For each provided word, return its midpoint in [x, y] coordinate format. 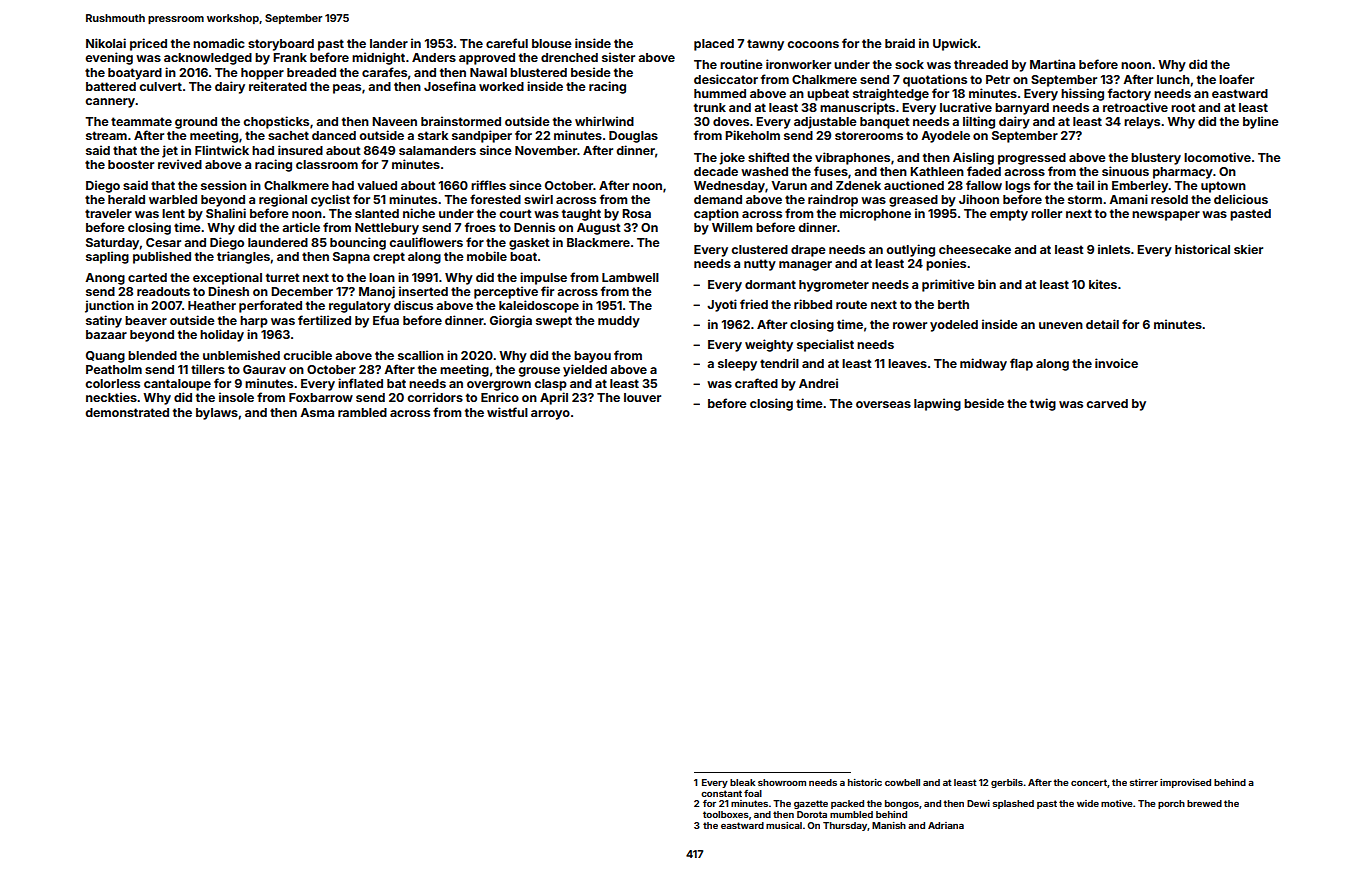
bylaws [217, 414]
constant [721, 793]
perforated [270, 306]
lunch [1173, 79]
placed [714, 45]
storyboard [281, 45]
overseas [883, 404]
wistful [507, 412]
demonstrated [127, 412]
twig [1043, 404]
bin [987, 284]
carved [1107, 403]
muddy [619, 322]
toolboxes [726, 814]
